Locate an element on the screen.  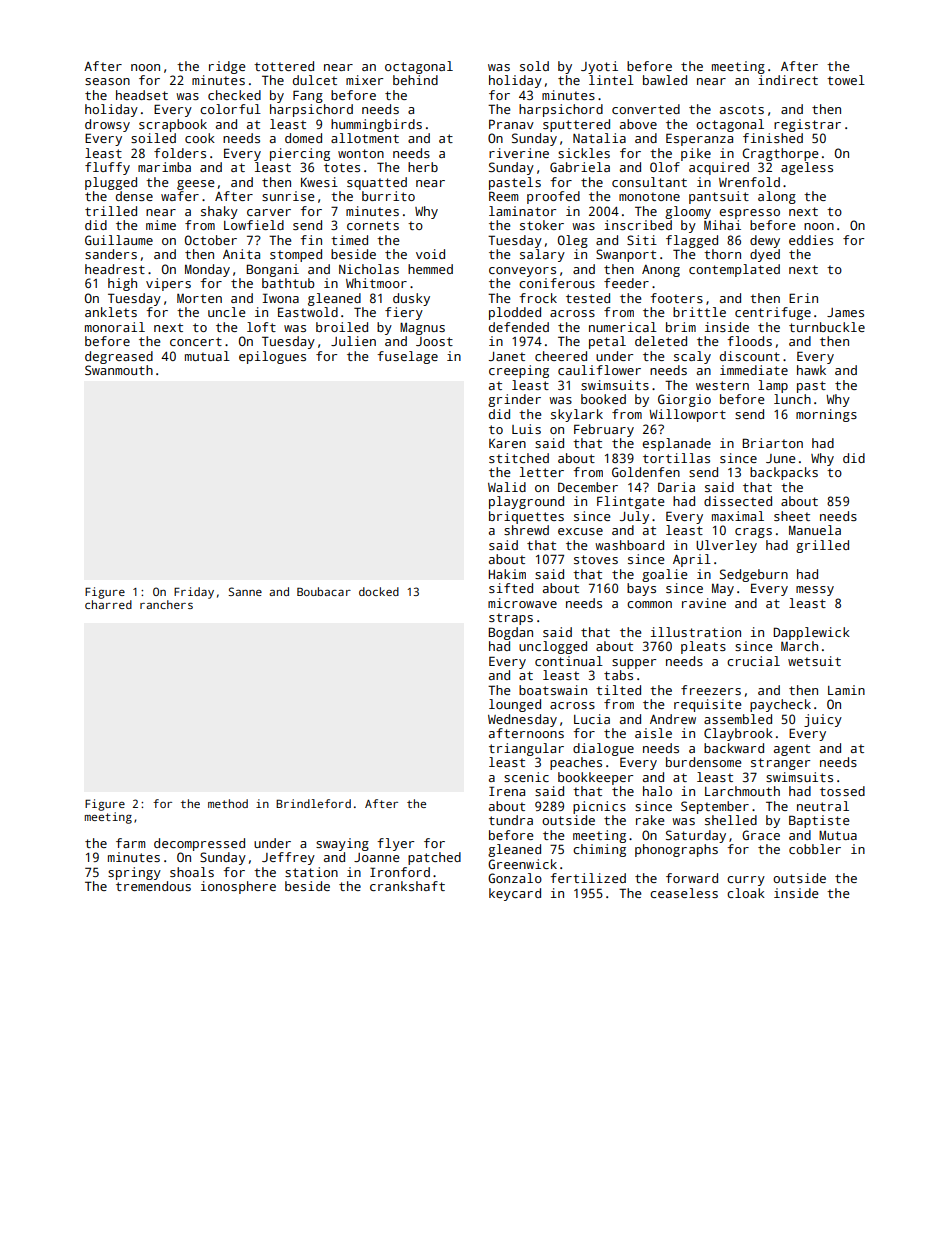
charred is located at coordinates (108, 604).
